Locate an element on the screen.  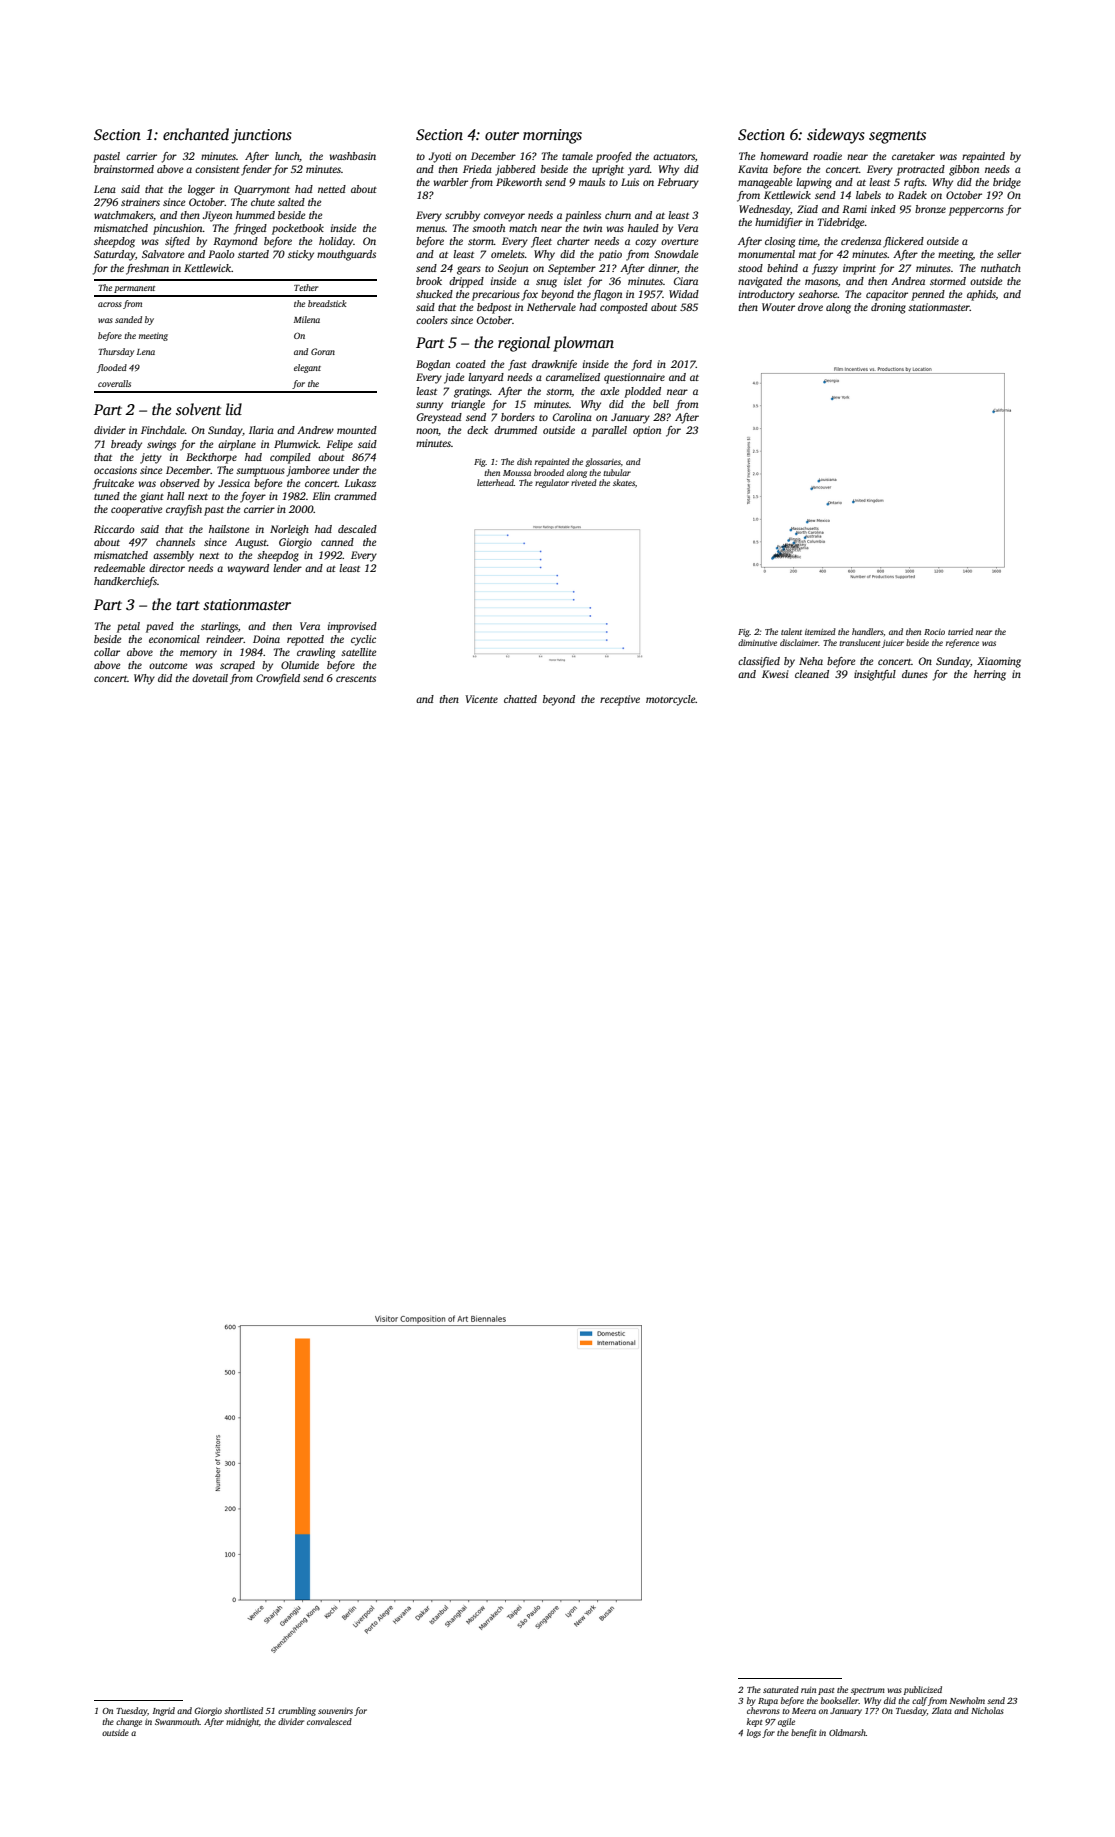
Vicente is located at coordinates (482, 699).
